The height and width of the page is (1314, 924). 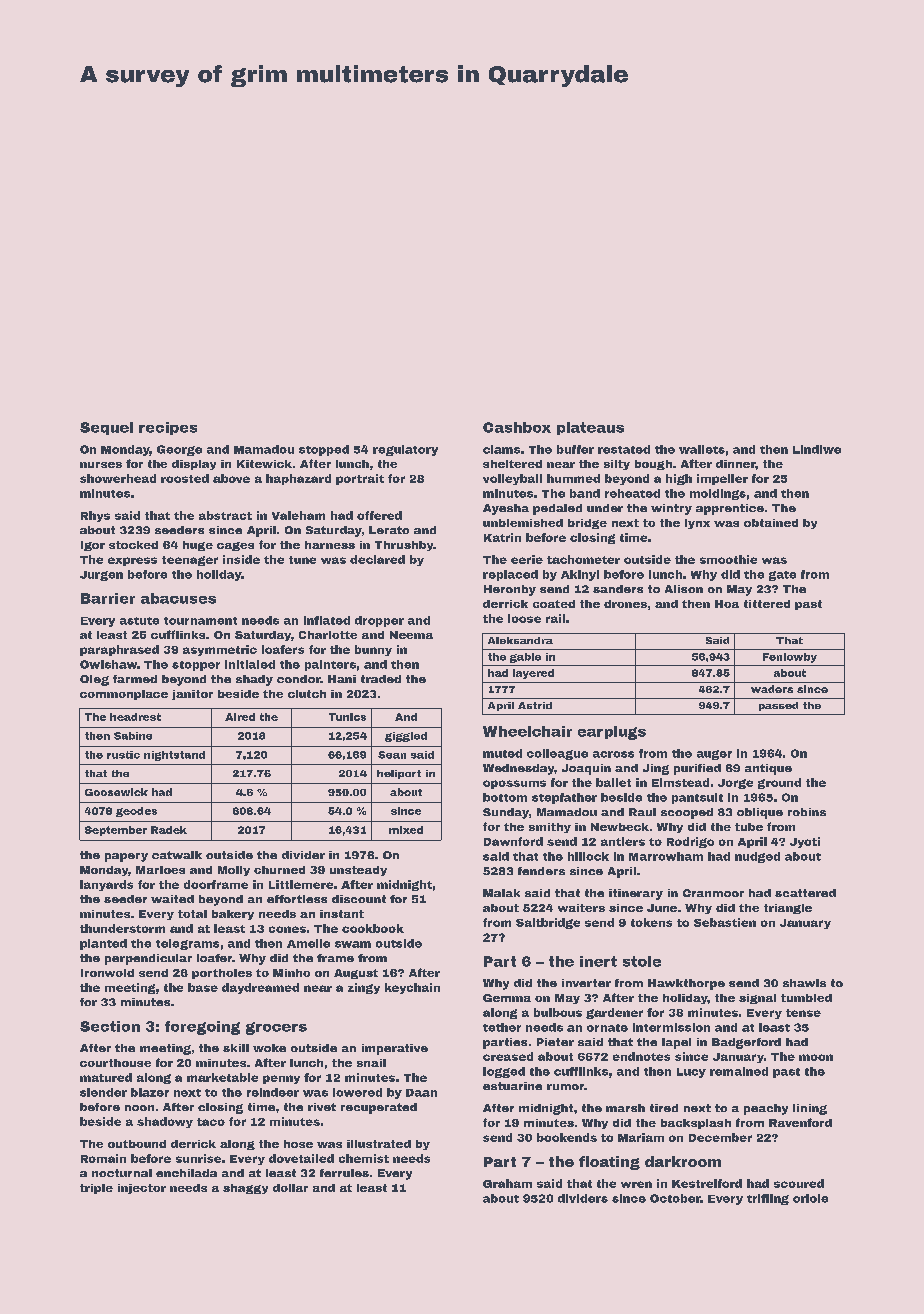 I want to click on muted, so click(x=502, y=753).
